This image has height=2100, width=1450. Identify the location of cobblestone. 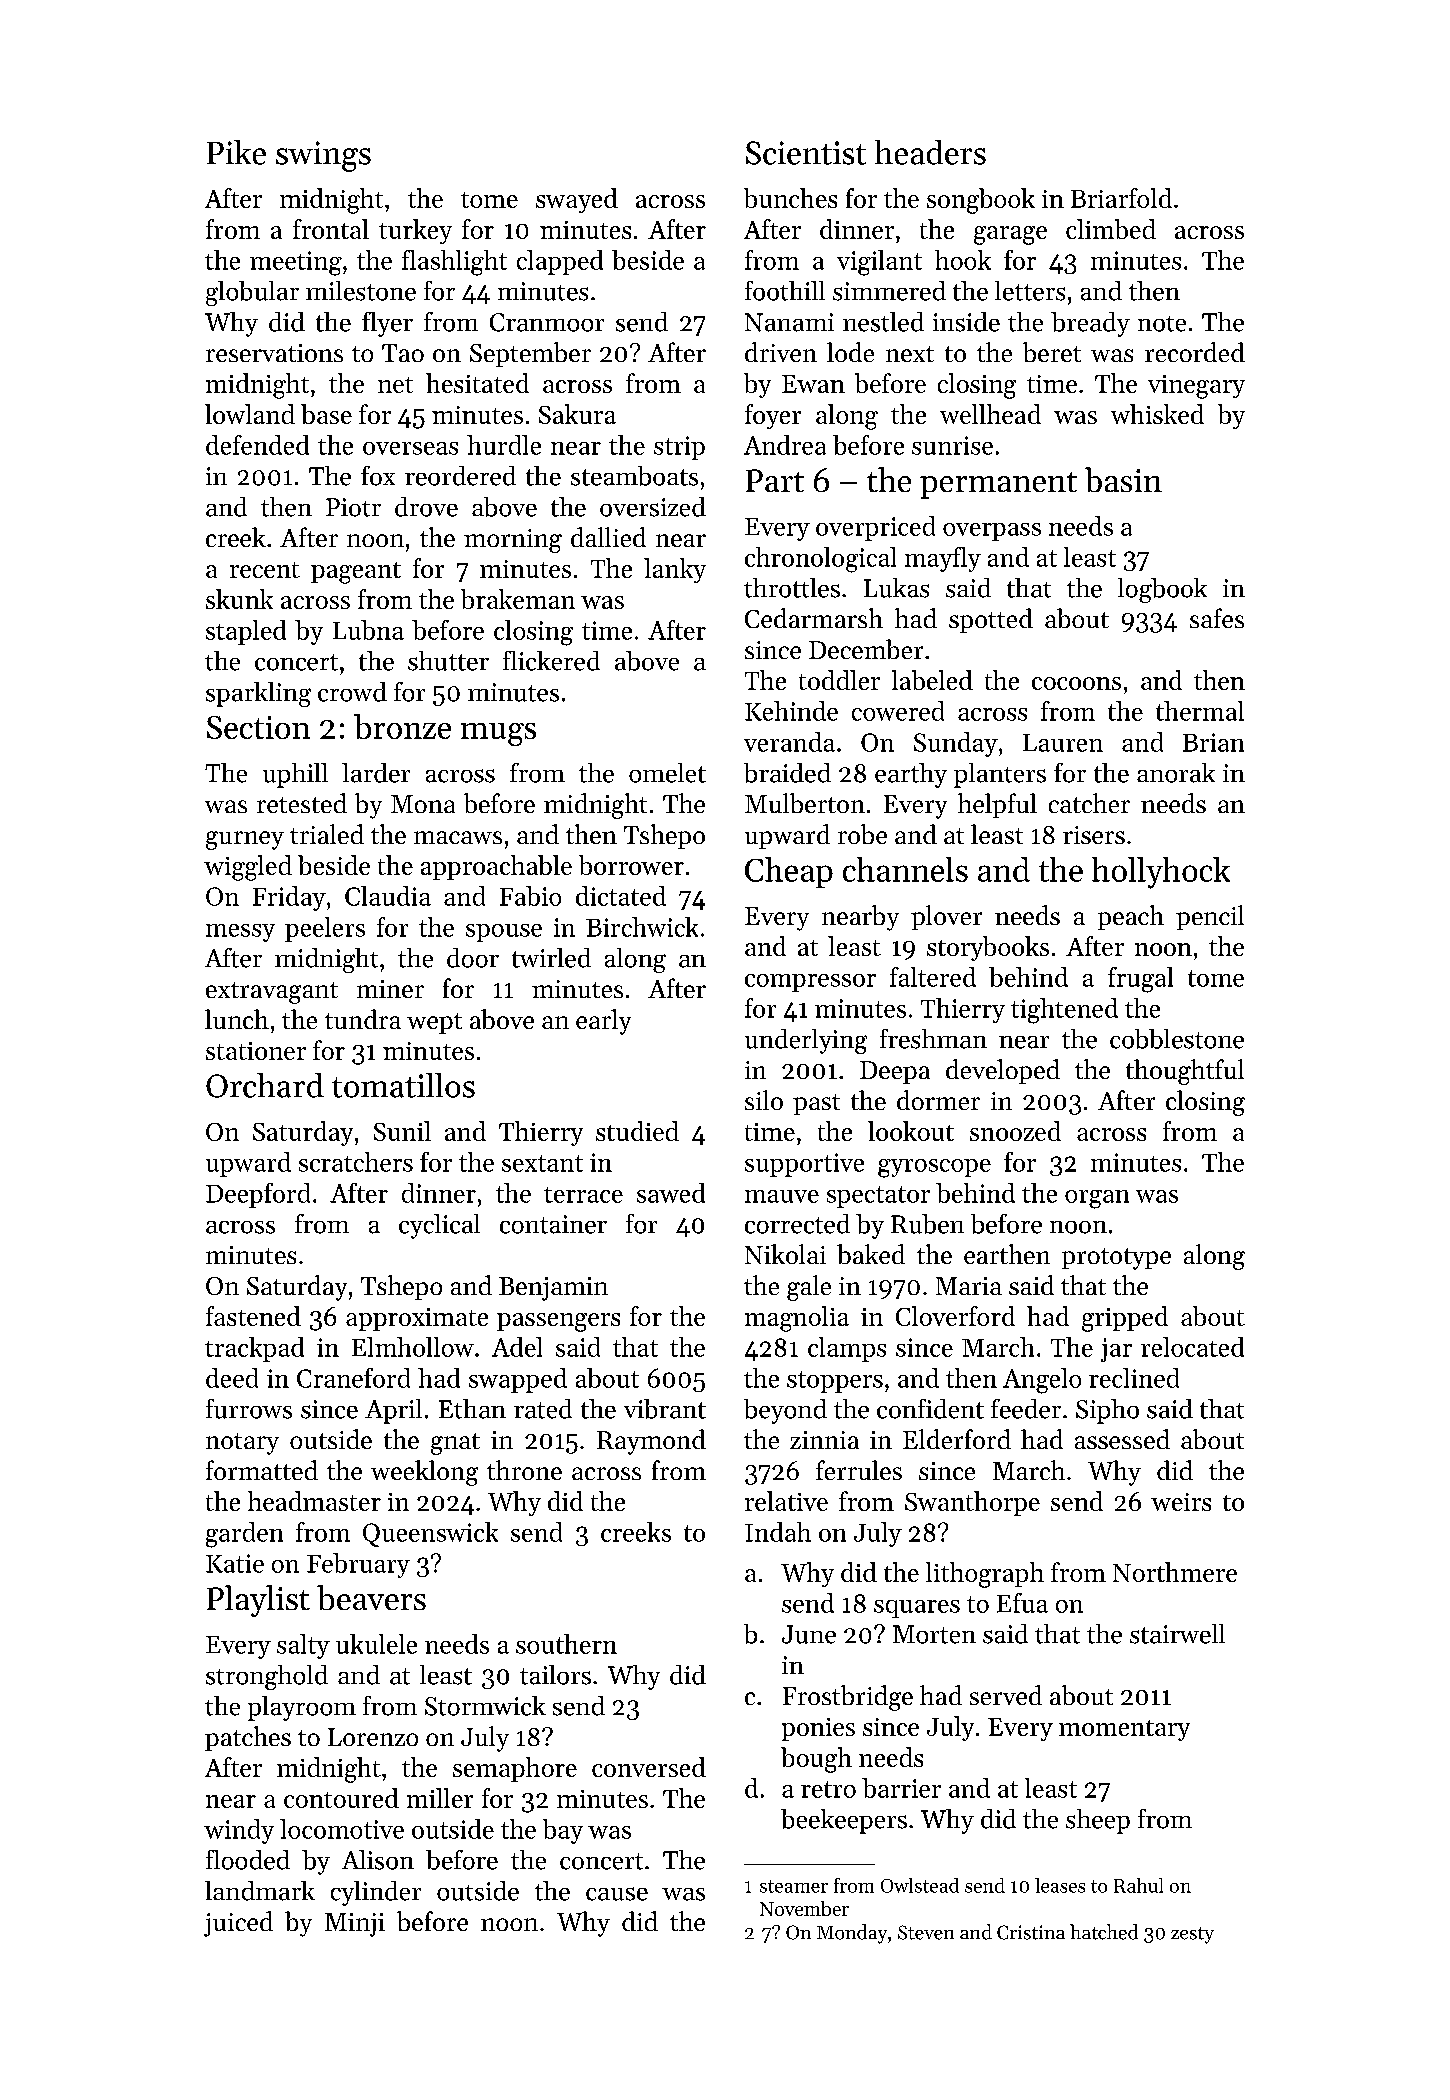
(1177, 1039).
